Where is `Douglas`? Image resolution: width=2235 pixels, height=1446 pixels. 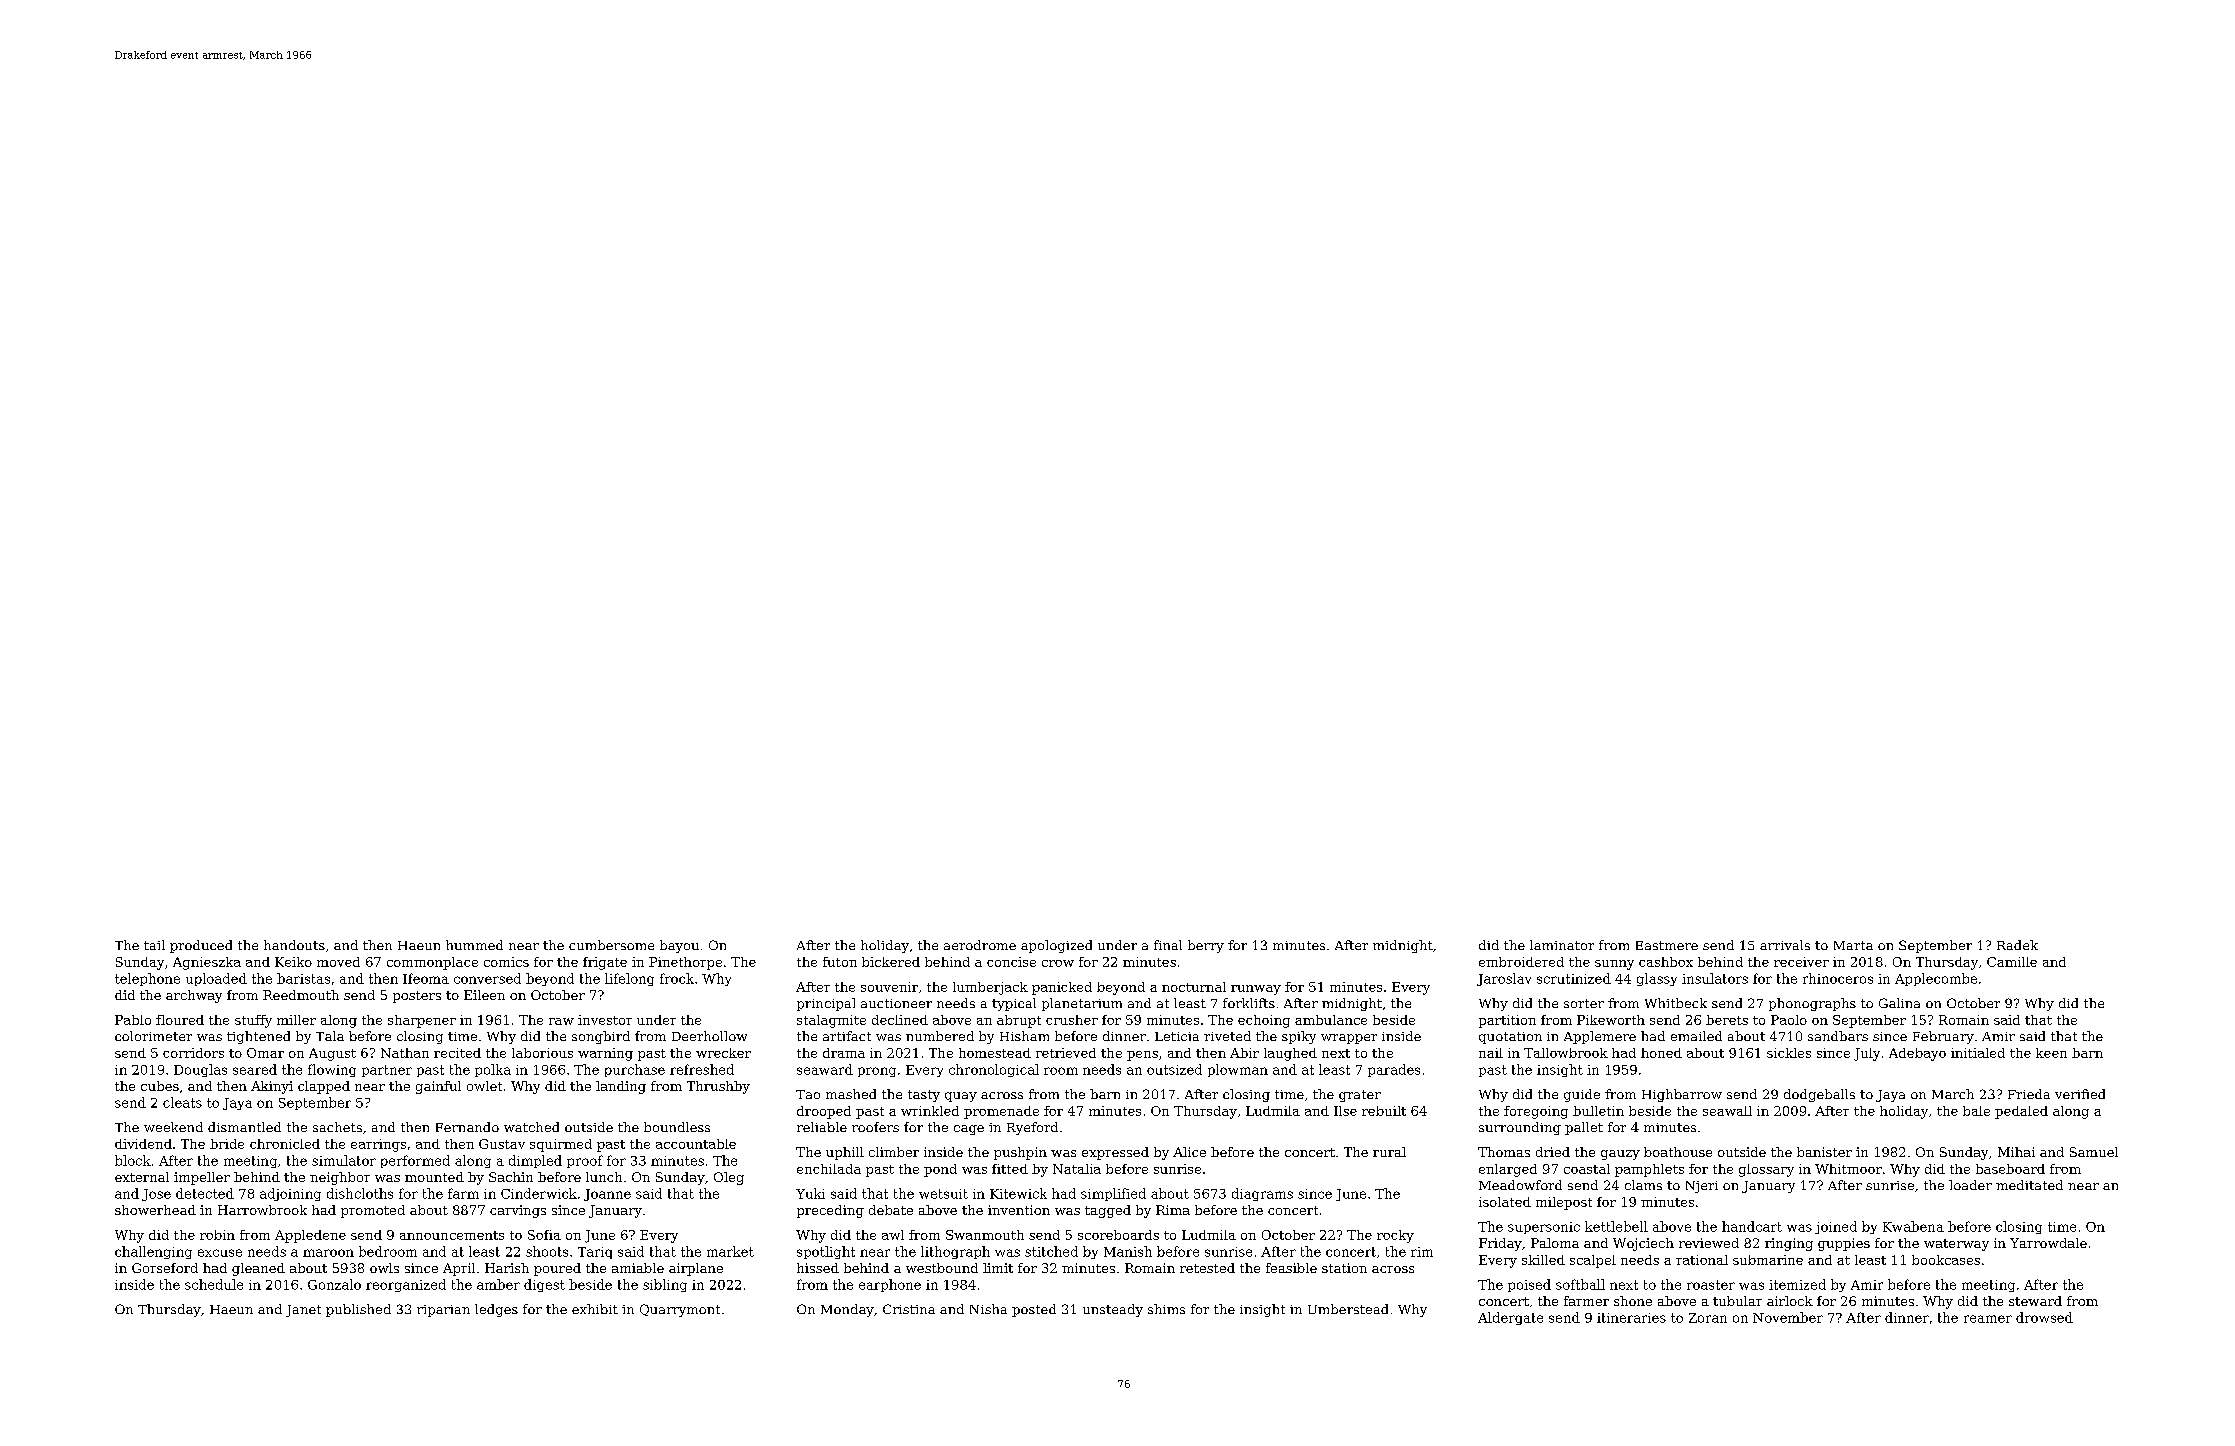
Douglas is located at coordinates (200, 1070).
